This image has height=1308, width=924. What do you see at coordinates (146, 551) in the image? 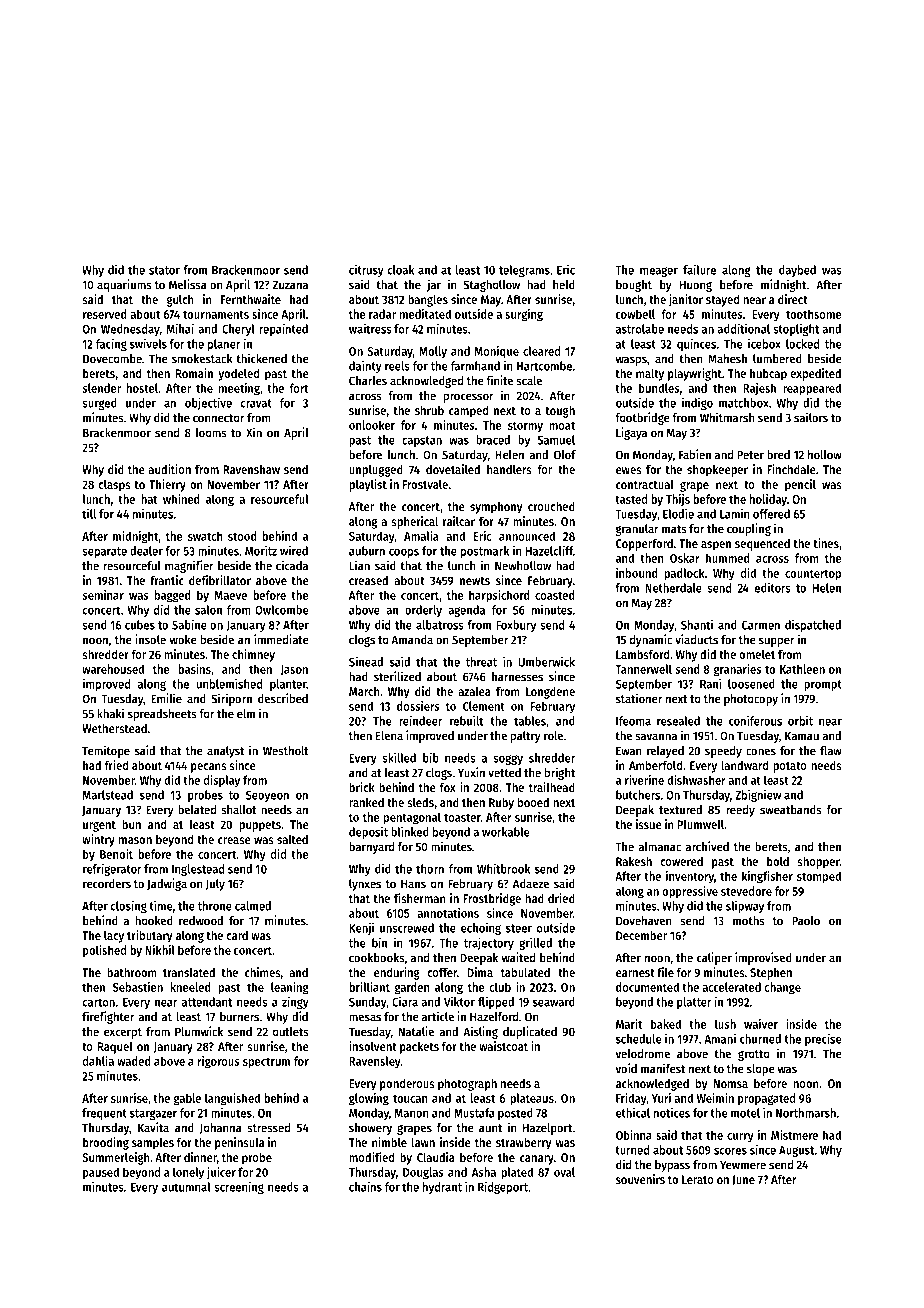
I see `dealer` at bounding box center [146, 551].
